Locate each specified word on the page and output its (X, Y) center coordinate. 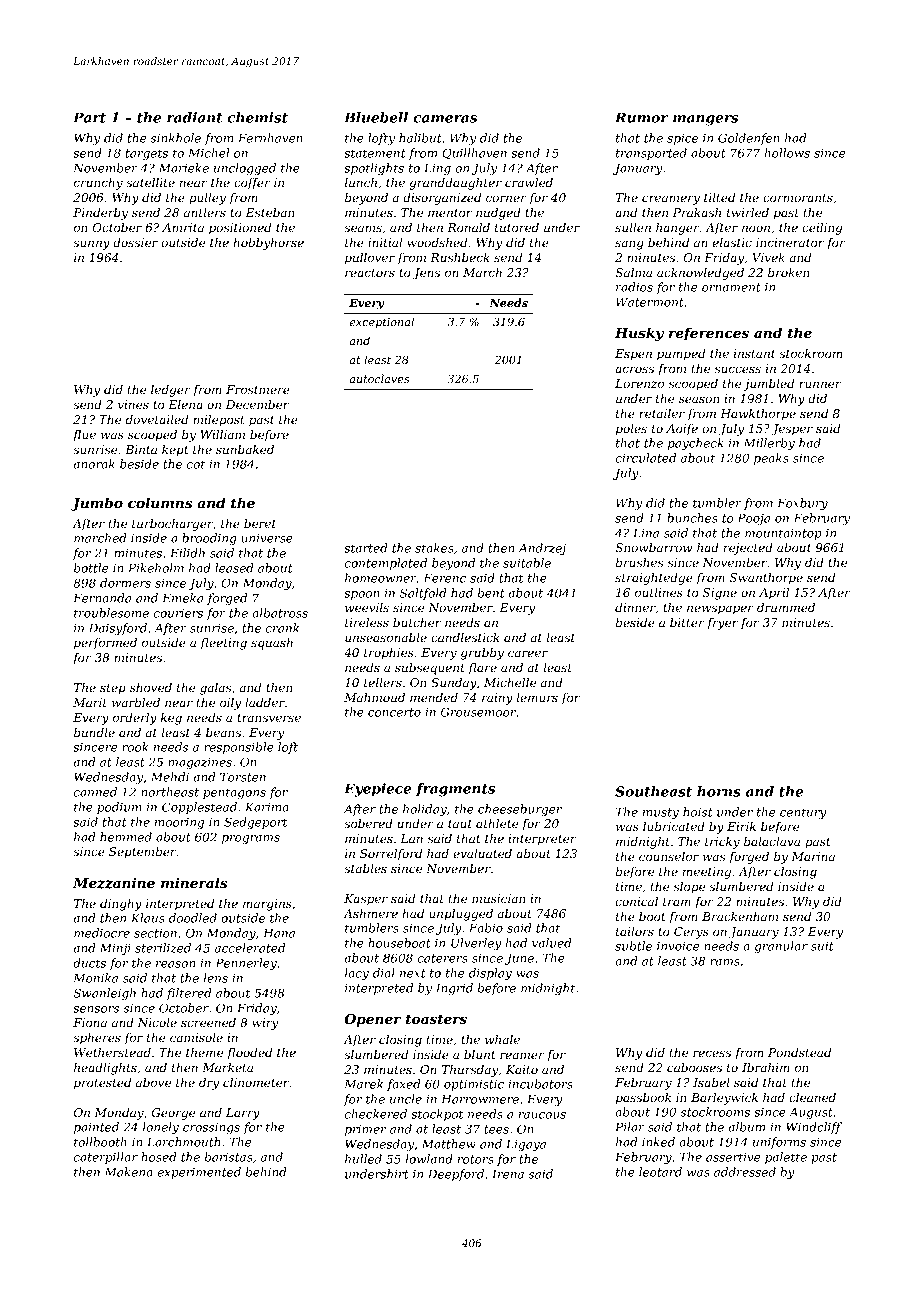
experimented (199, 1173)
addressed (745, 1172)
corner (506, 198)
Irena (508, 1174)
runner (820, 384)
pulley (207, 199)
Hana (279, 933)
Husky (639, 334)
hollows (787, 153)
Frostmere (258, 389)
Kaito (522, 1069)
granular (781, 947)
